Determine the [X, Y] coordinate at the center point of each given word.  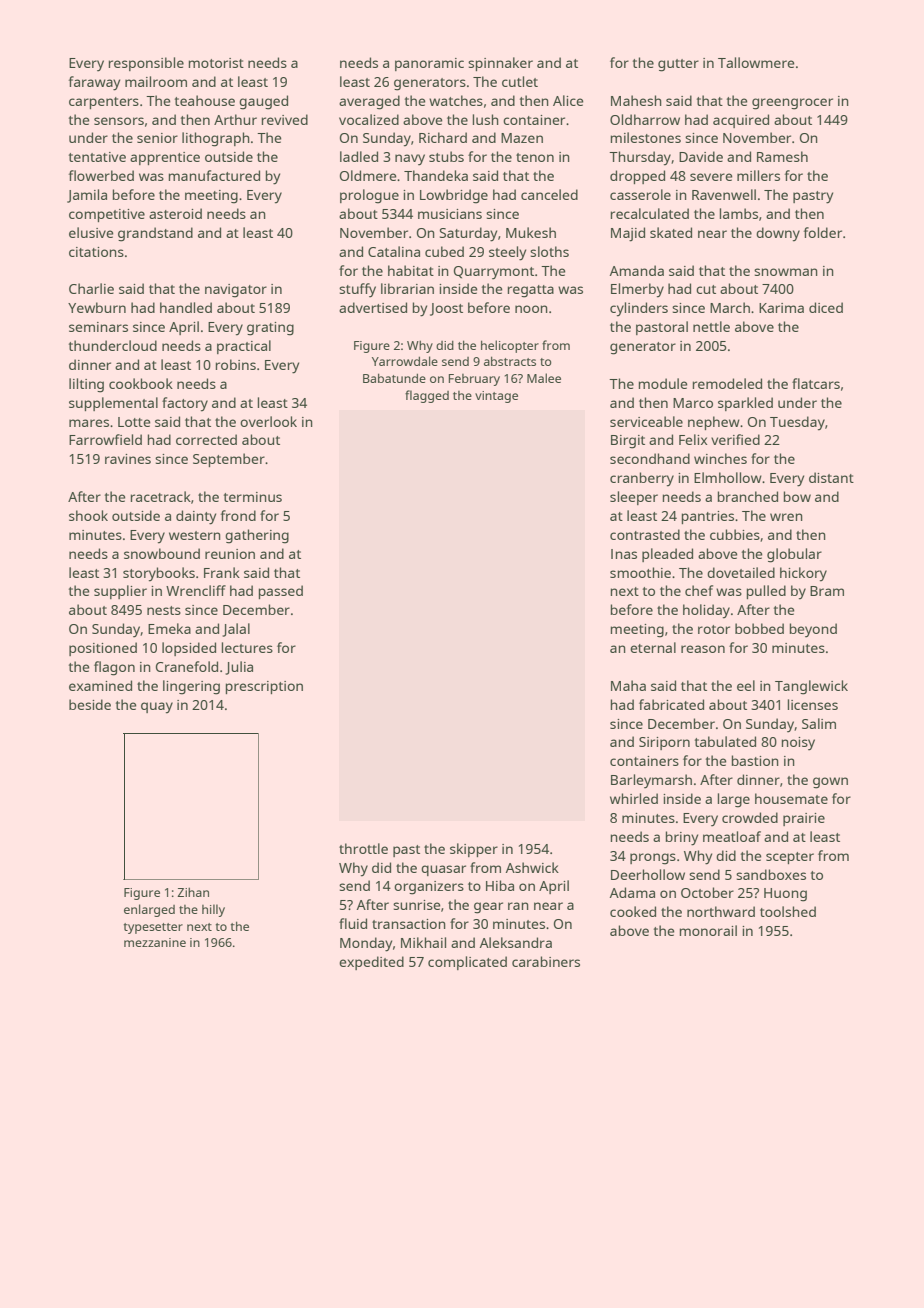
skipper [474, 850]
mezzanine [155, 942]
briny [682, 838]
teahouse [205, 100]
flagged [427, 396]
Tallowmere [756, 62]
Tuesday [797, 423]
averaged [369, 102]
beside [90, 704]
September [229, 460]
